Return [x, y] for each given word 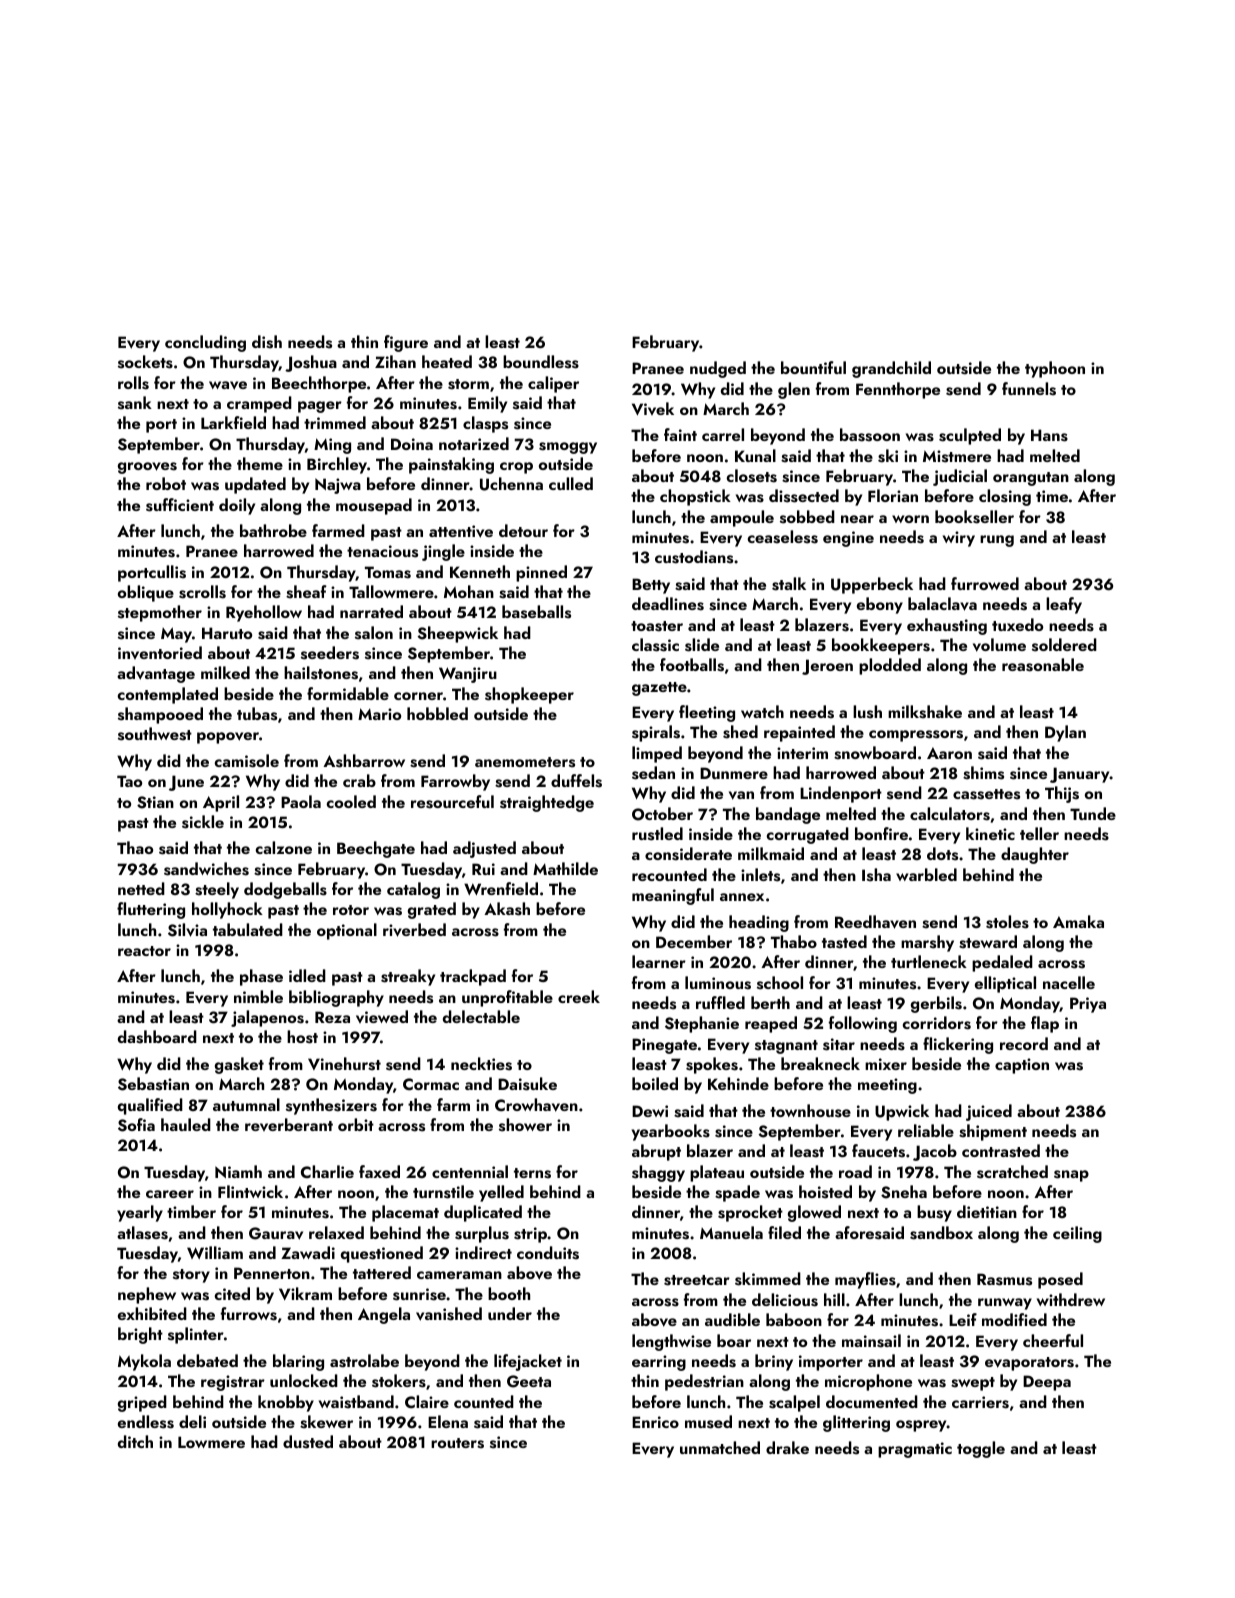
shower [525, 1125]
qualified [150, 1106]
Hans [1049, 435]
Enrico [655, 1422]
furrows [249, 1314]
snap [1071, 1176]
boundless [541, 362]
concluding [205, 343]
